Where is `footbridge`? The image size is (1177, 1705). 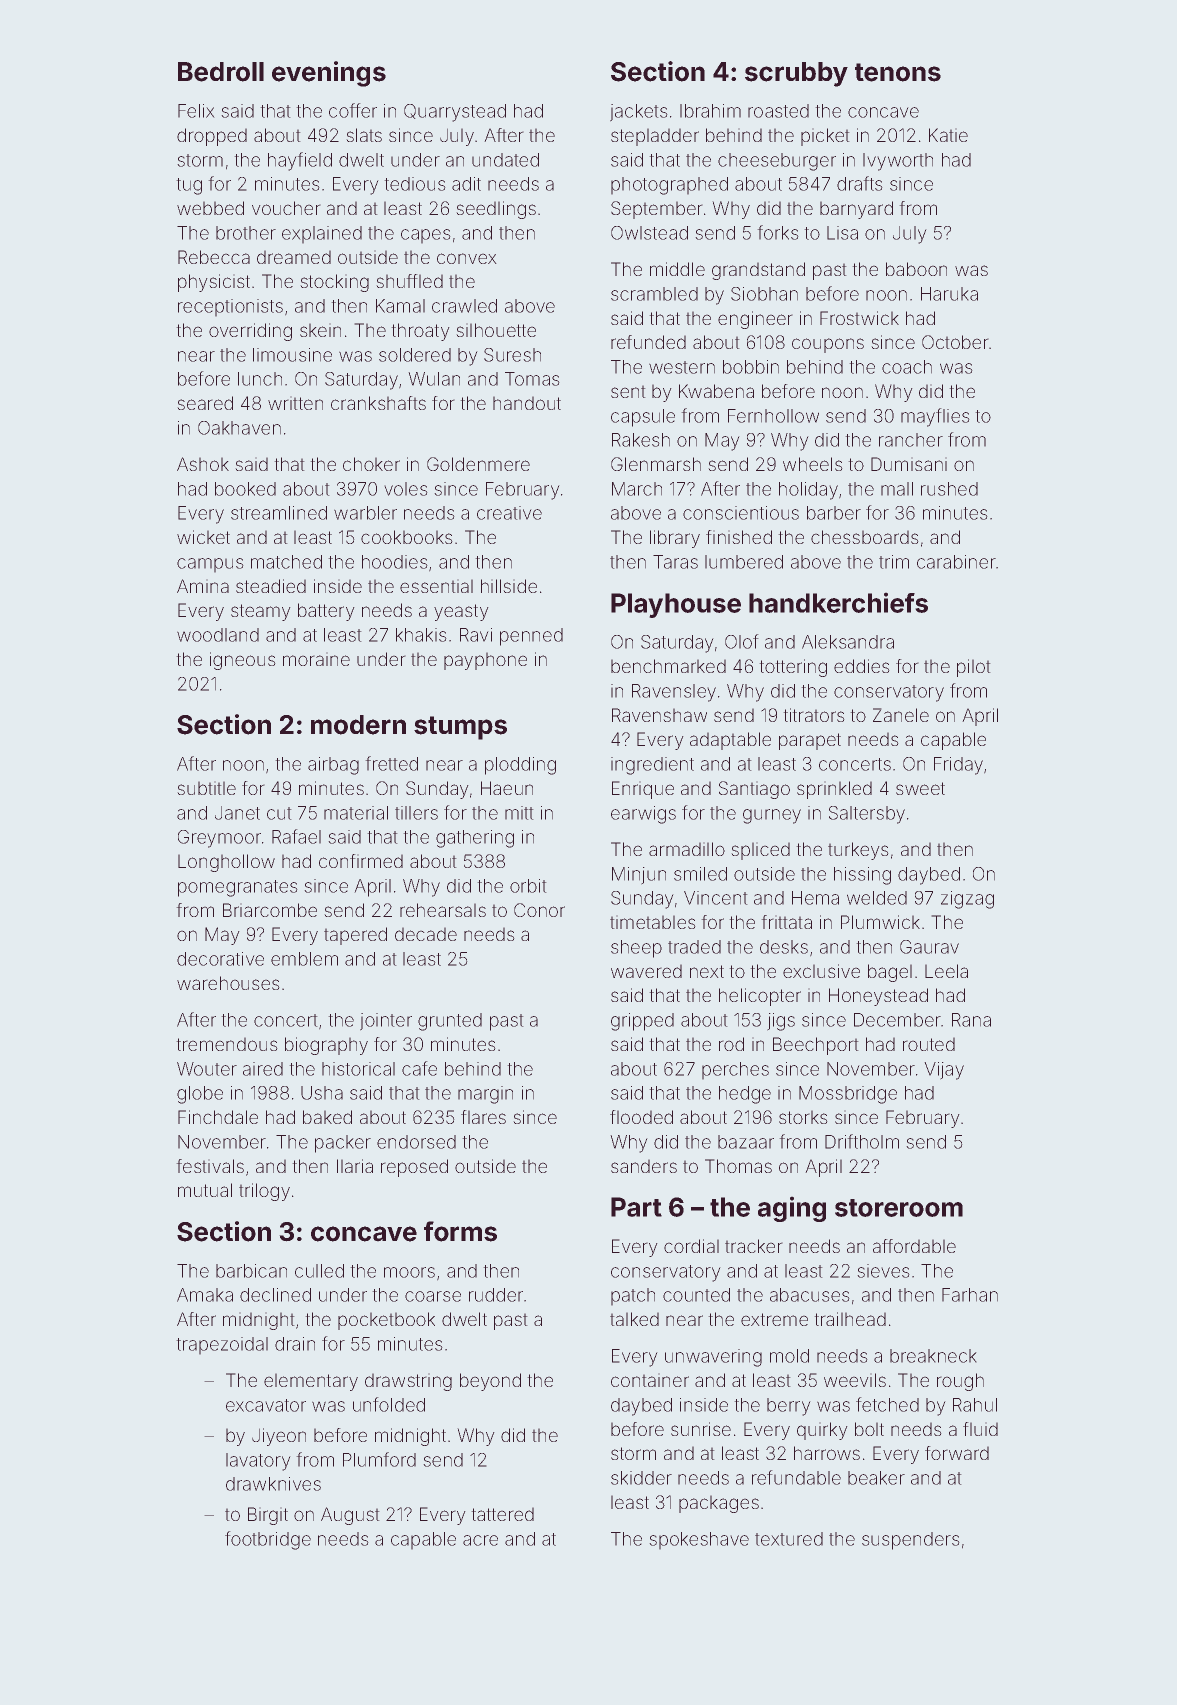
footbridge is located at coordinates (268, 1540).
